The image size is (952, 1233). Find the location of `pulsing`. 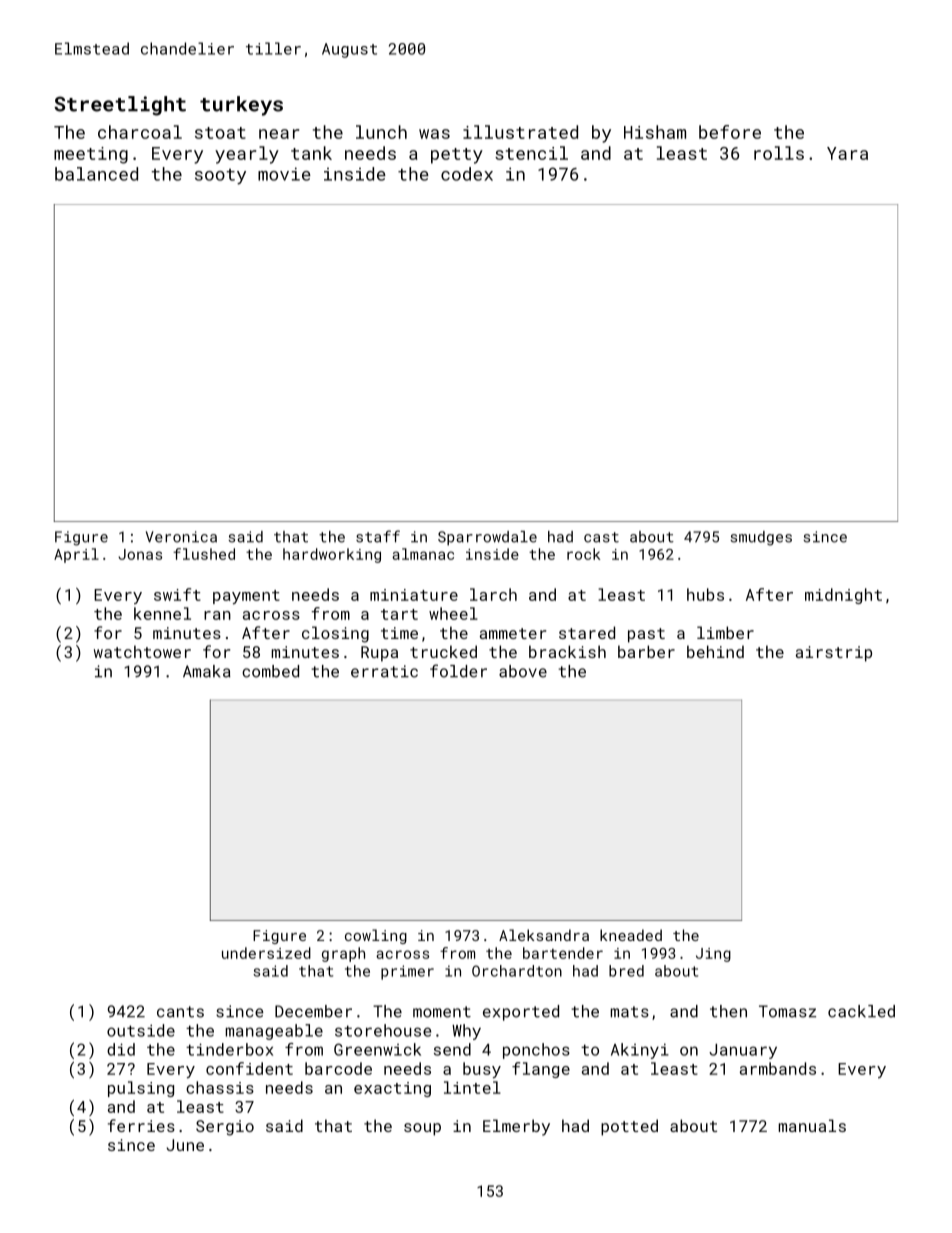

pulsing is located at coordinates (141, 1089).
